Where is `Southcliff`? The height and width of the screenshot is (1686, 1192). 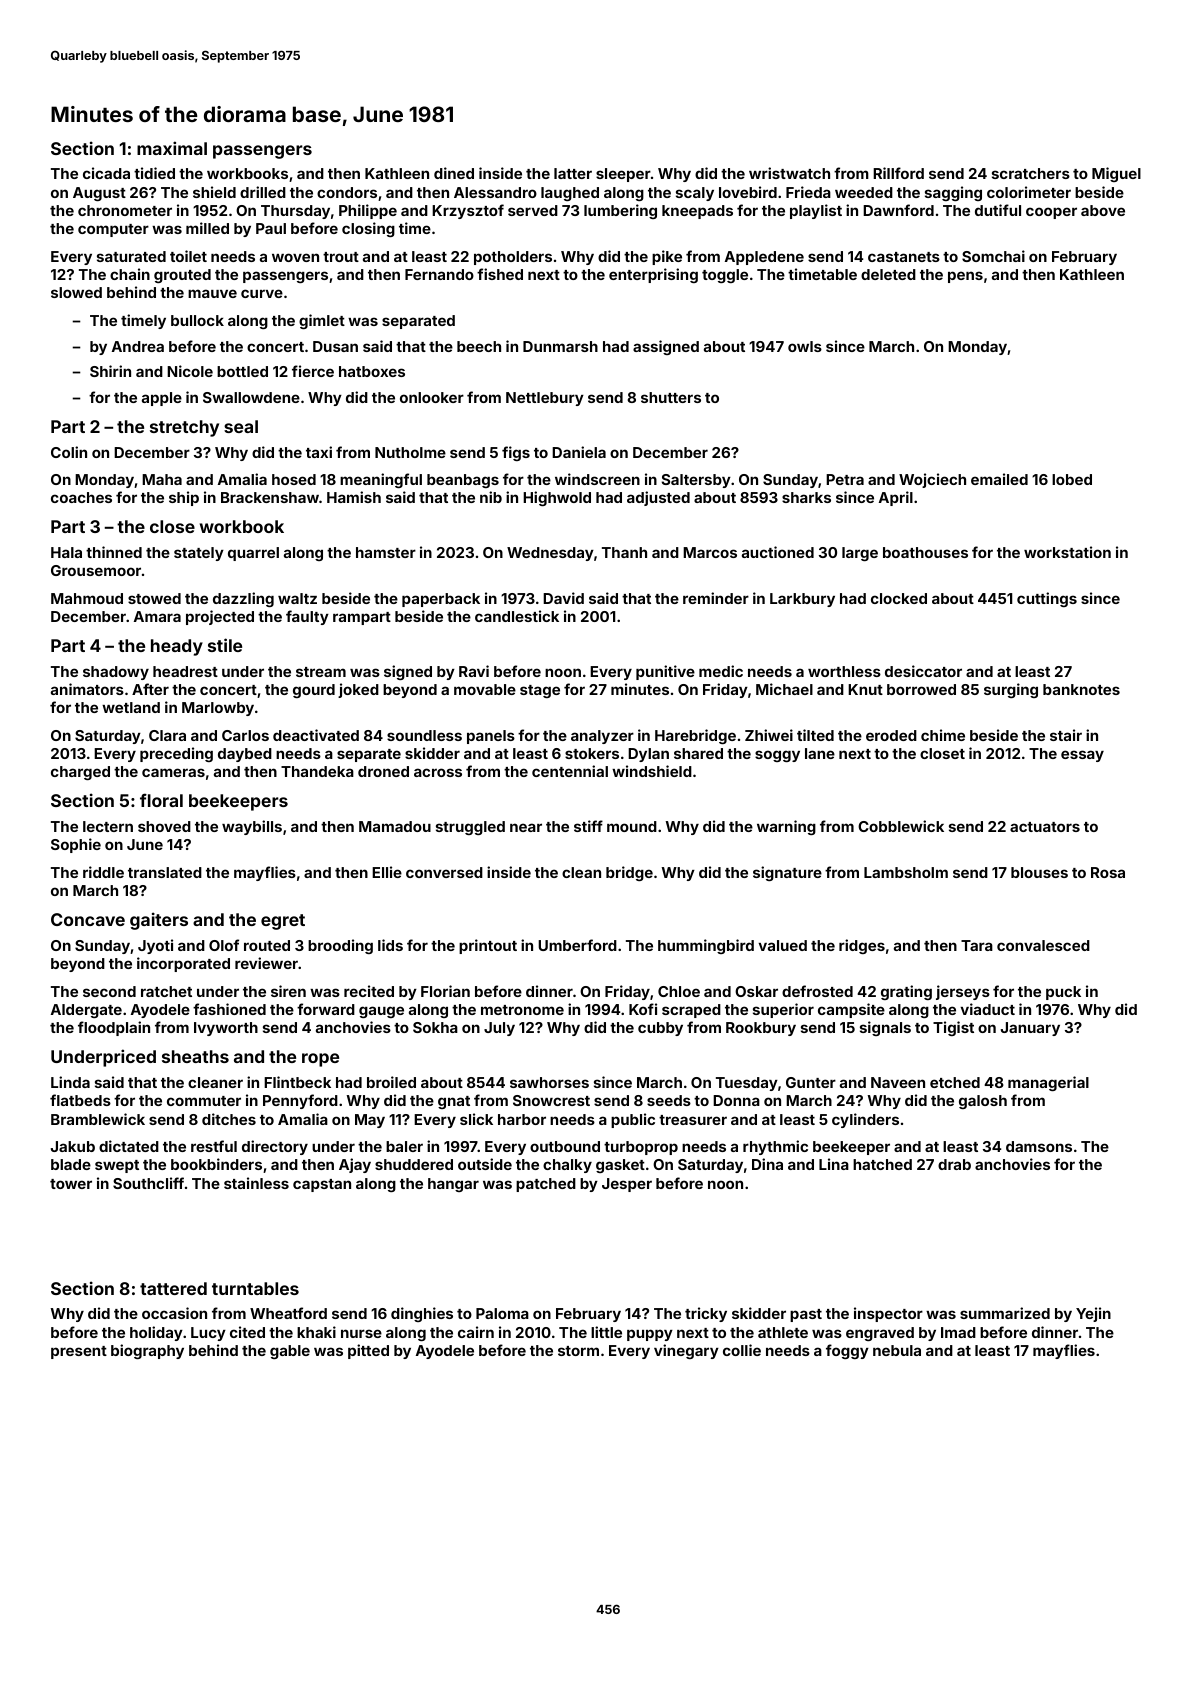 Southcliff is located at coordinates (148, 1183).
